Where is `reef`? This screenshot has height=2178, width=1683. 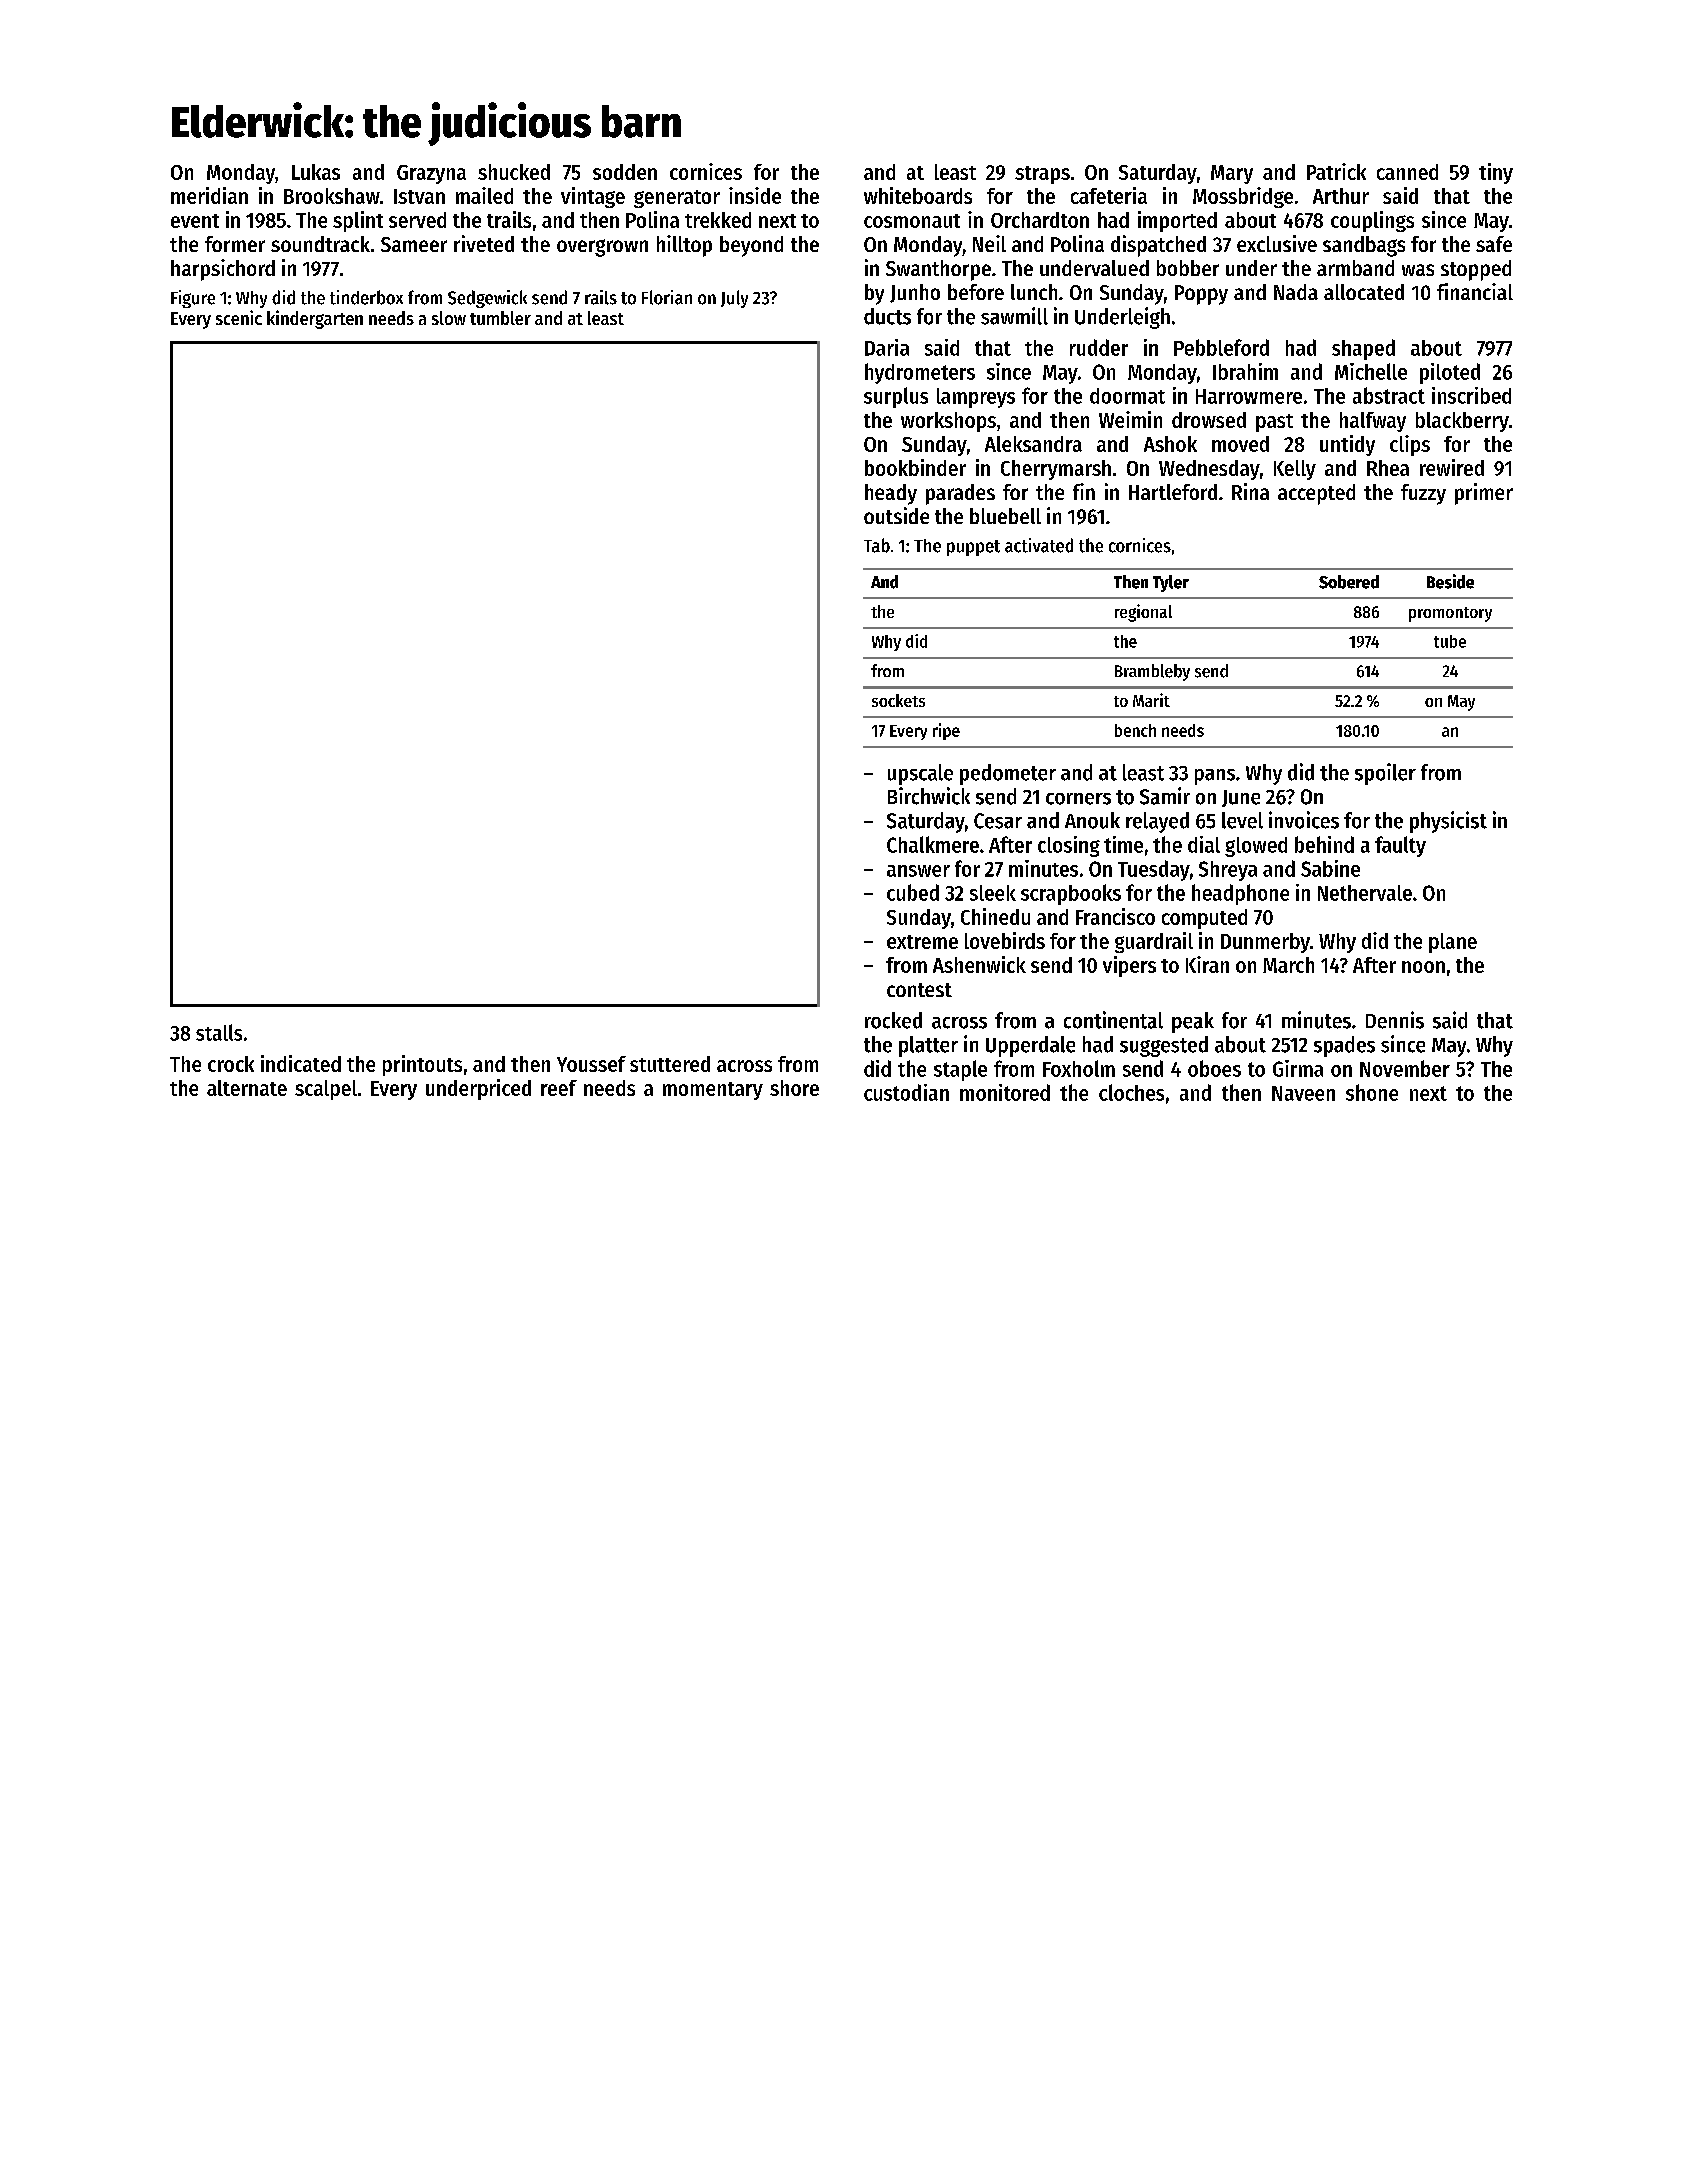
reef is located at coordinates (559, 1088).
